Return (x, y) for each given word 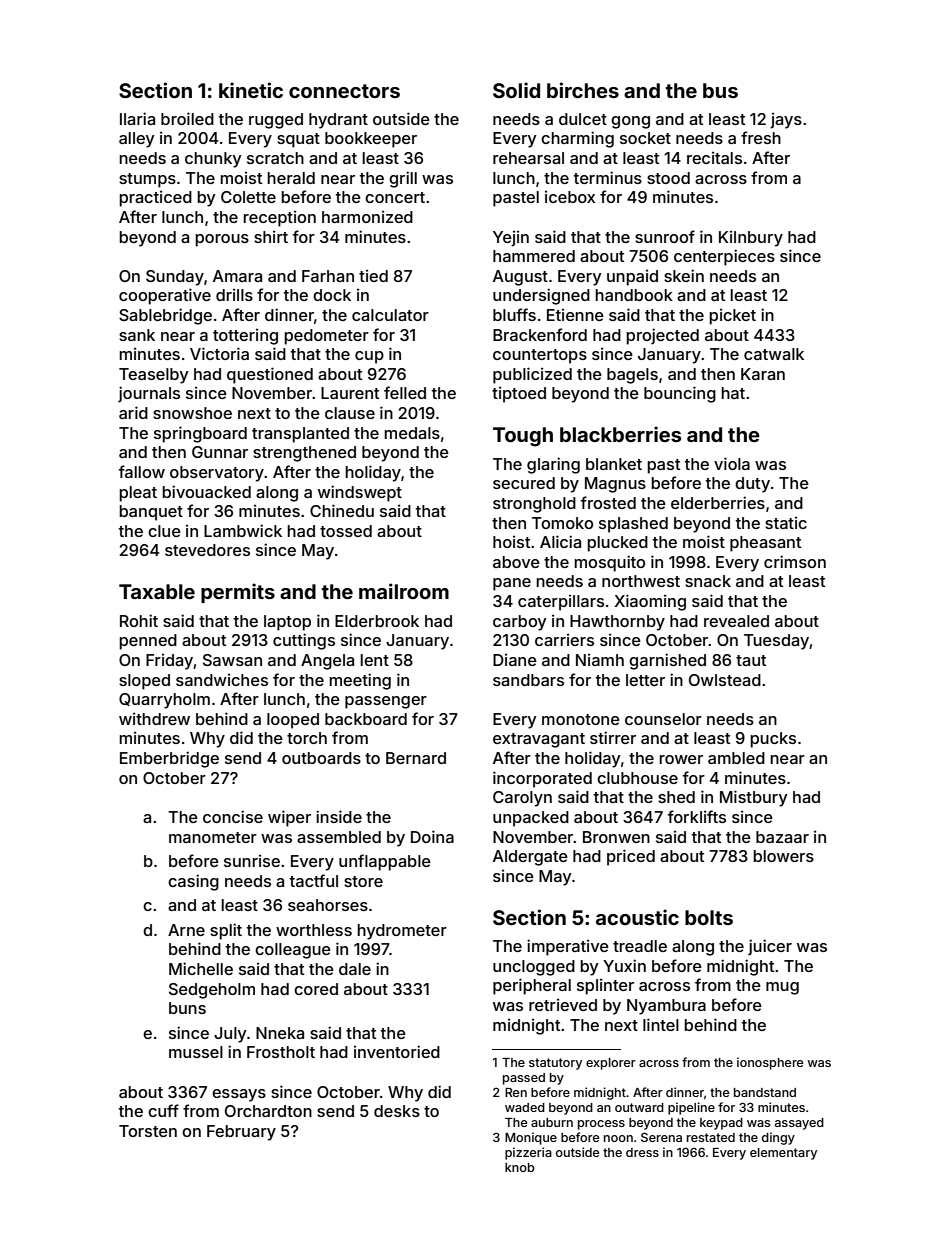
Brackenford (540, 334)
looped (293, 721)
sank (137, 335)
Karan (763, 374)
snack (708, 581)
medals (412, 433)
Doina (432, 836)
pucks (773, 740)
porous (222, 240)
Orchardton (268, 1111)
